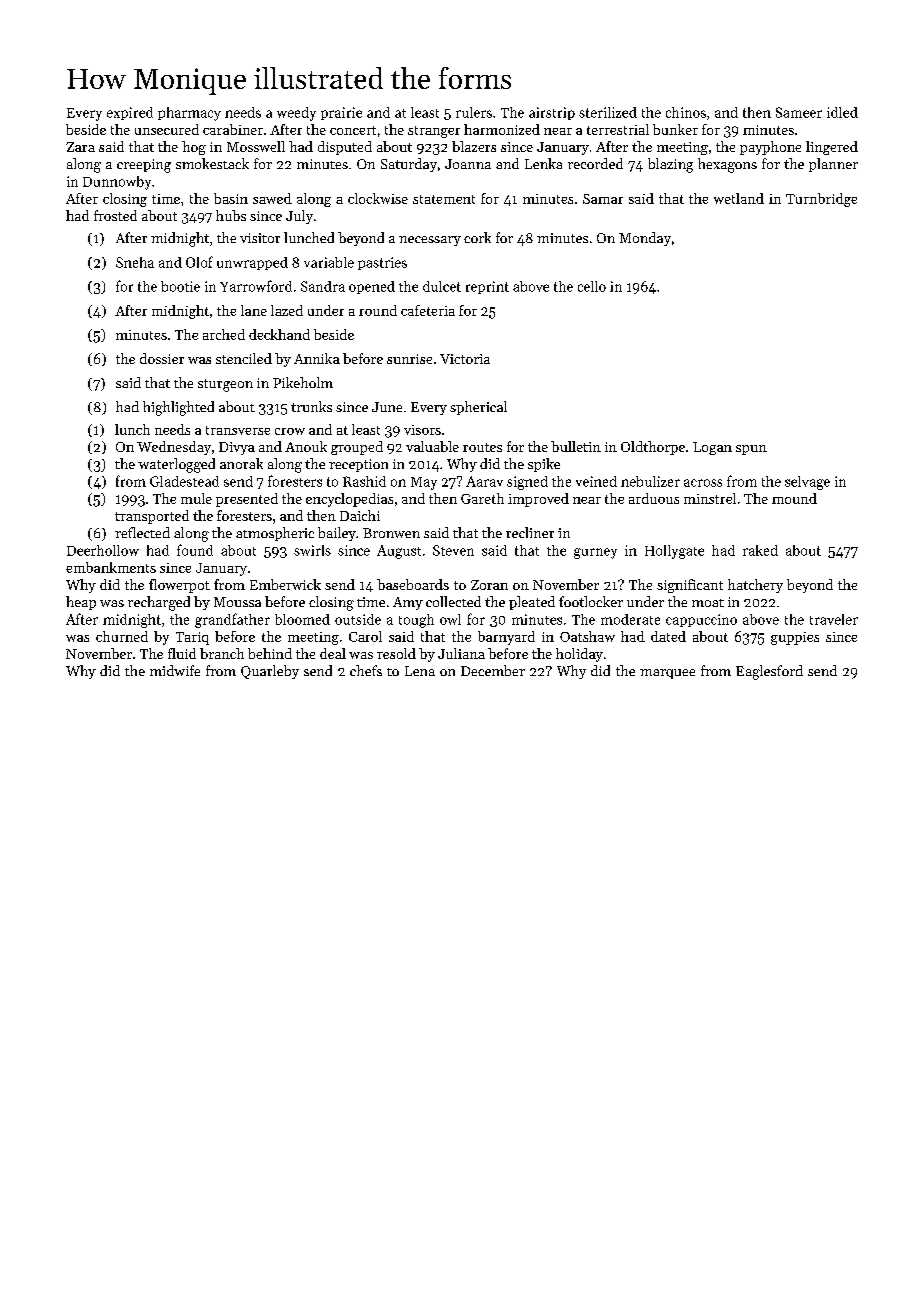 The height and width of the screenshot is (1308, 924). Describe the element at coordinates (420, 671) in the screenshot. I see `Lena` at that location.
